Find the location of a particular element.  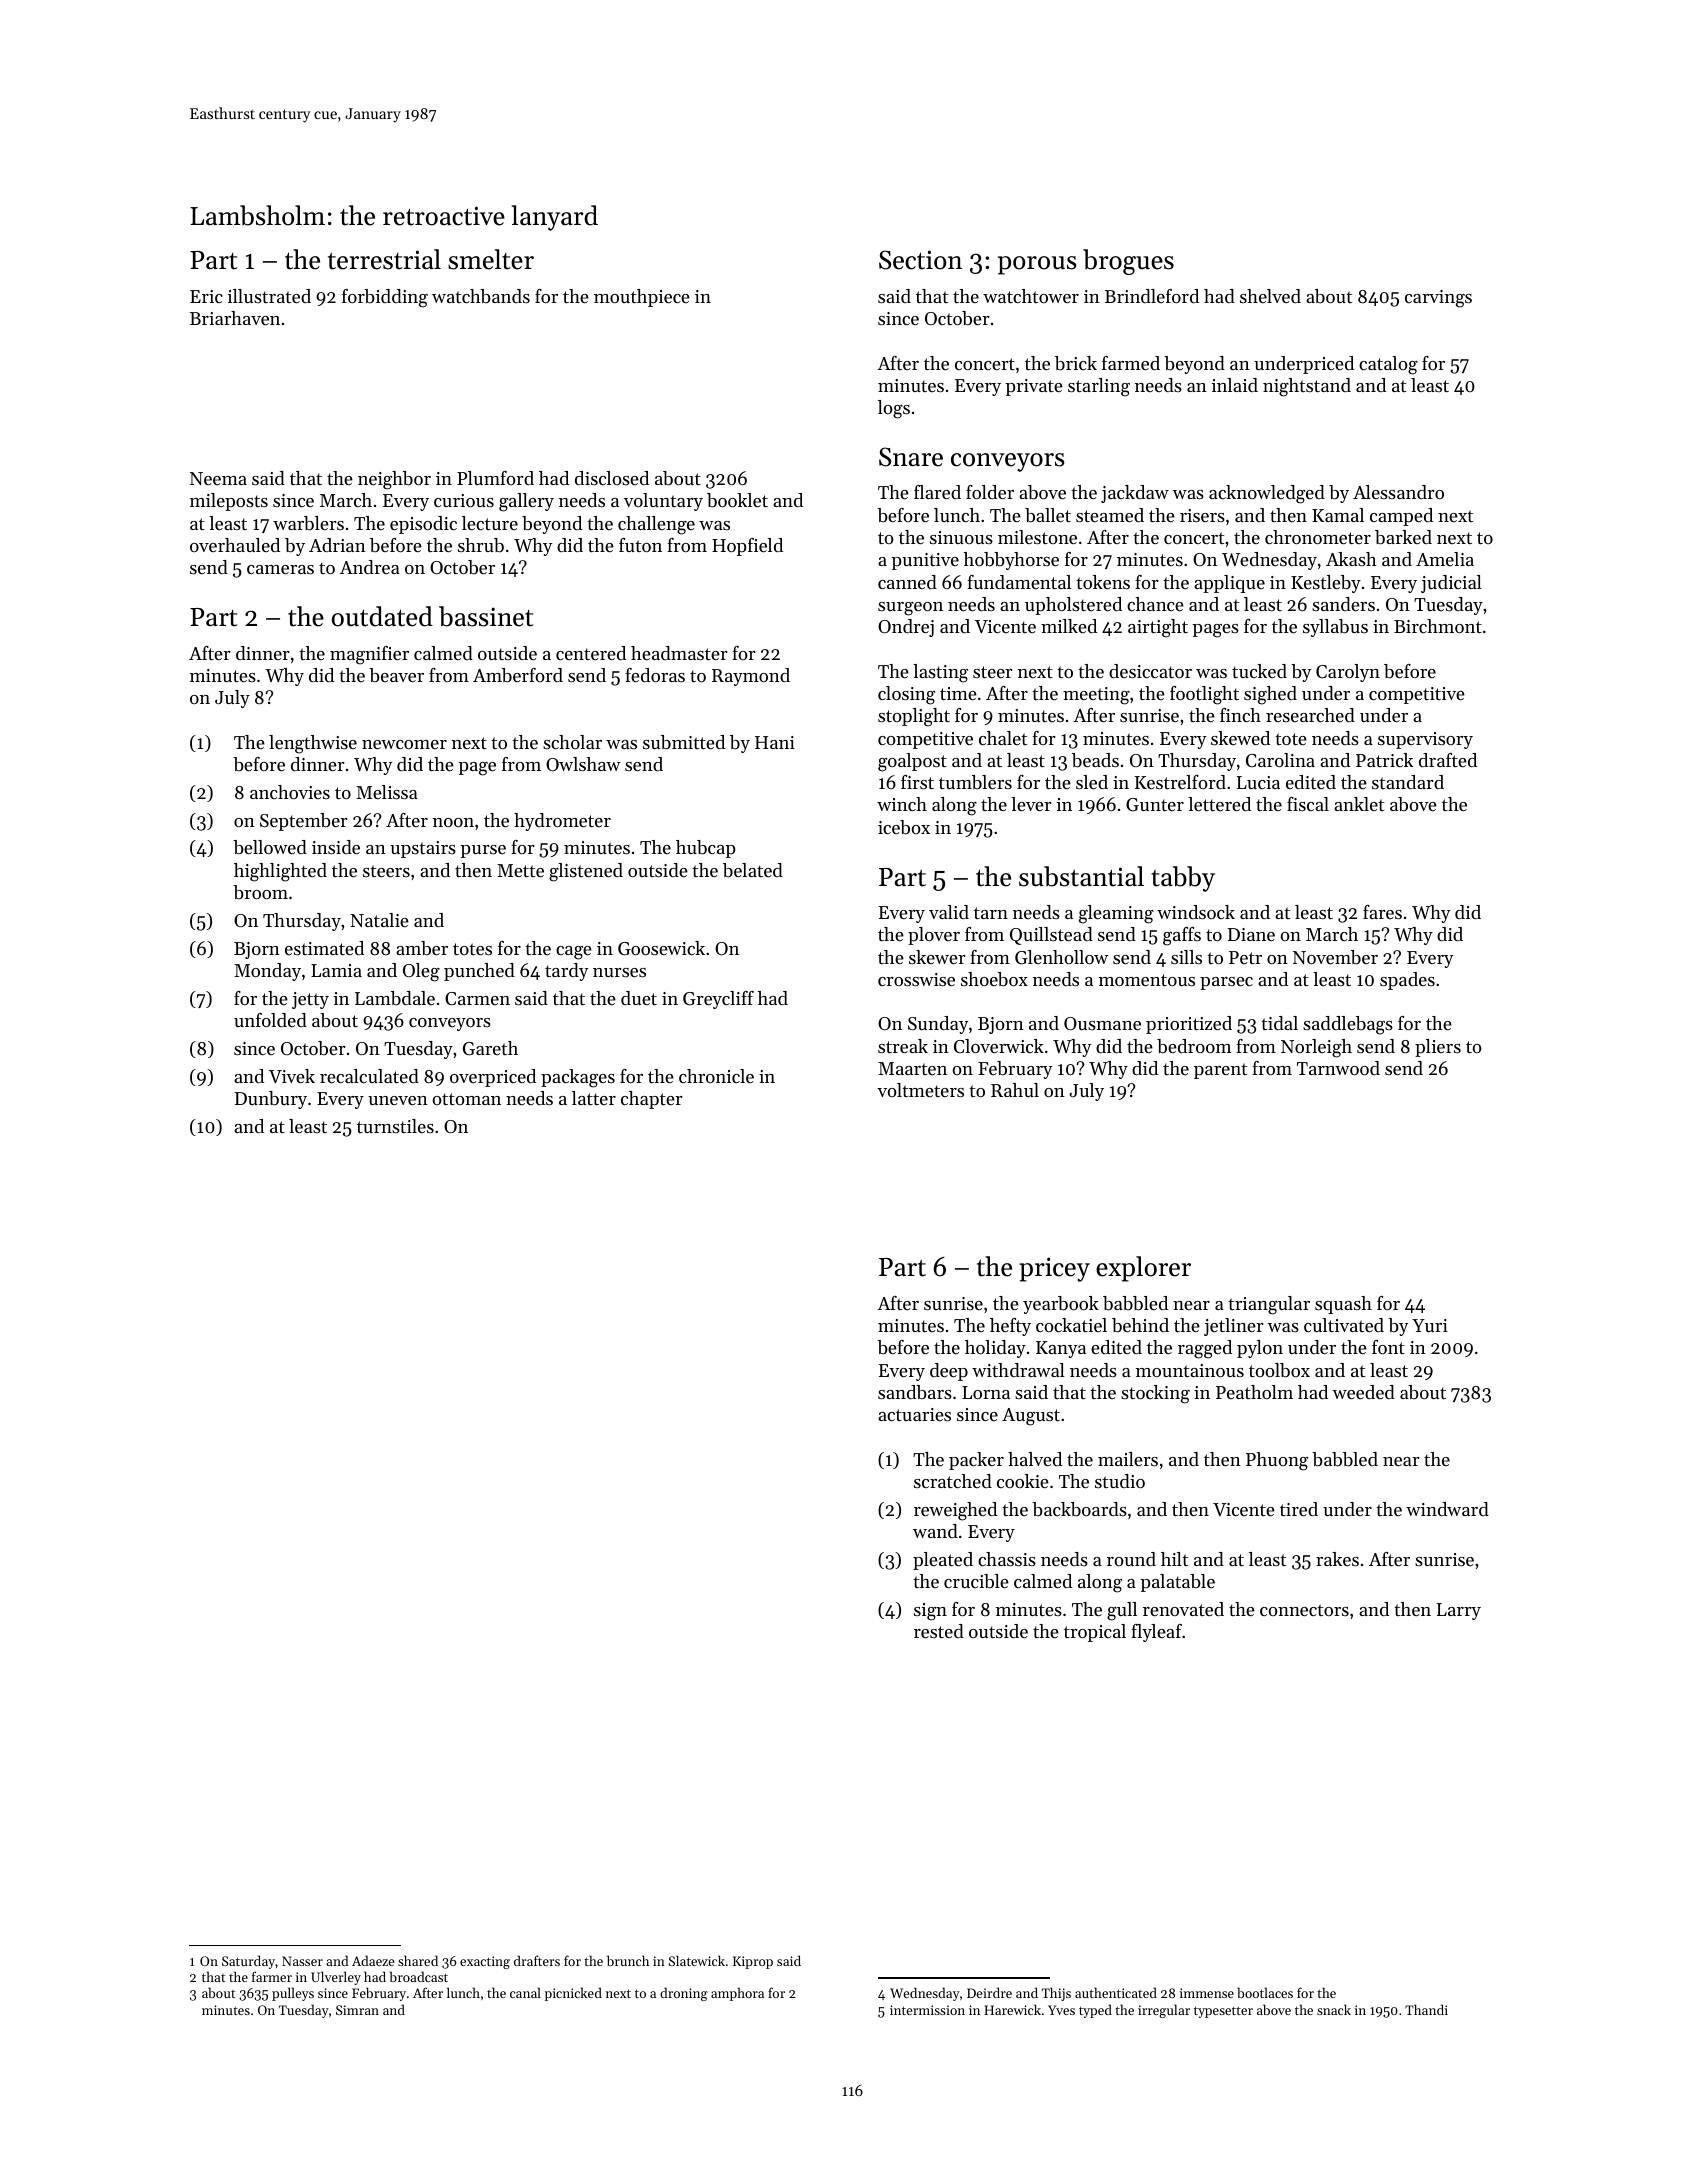

tucked is located at coordinates (1259, 671).
